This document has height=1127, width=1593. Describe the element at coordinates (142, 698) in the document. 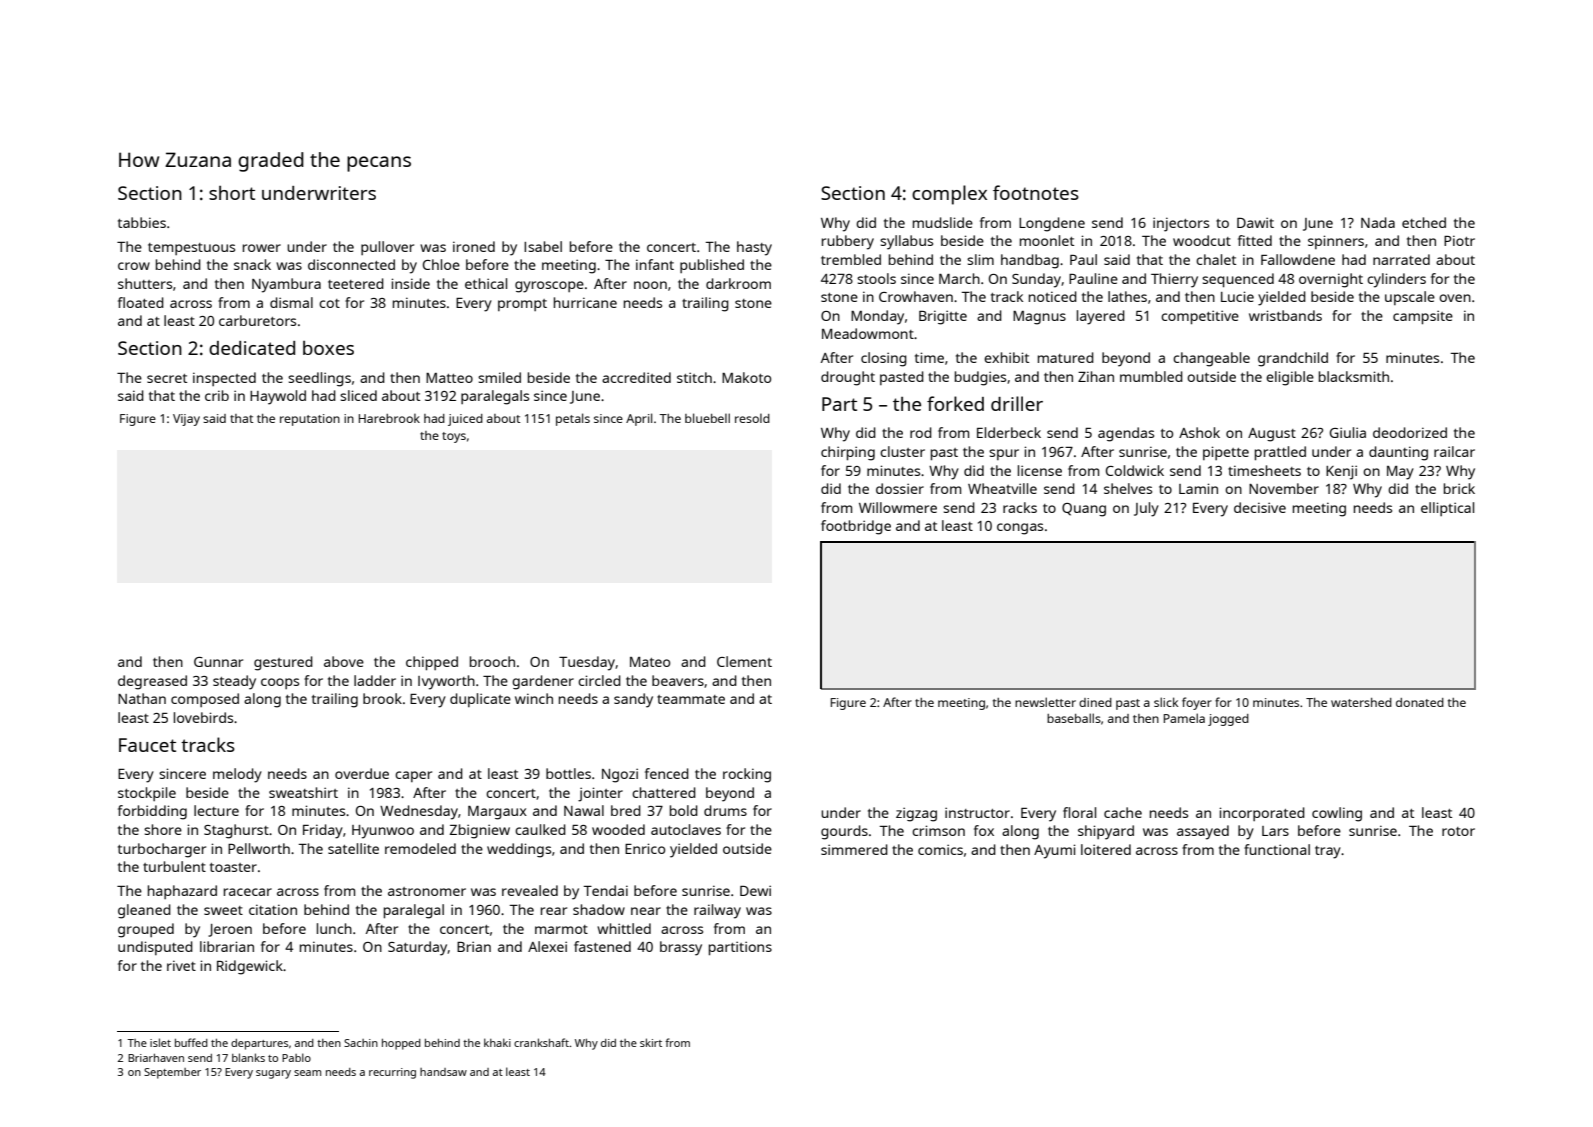

I see `Nathan` at that location.
